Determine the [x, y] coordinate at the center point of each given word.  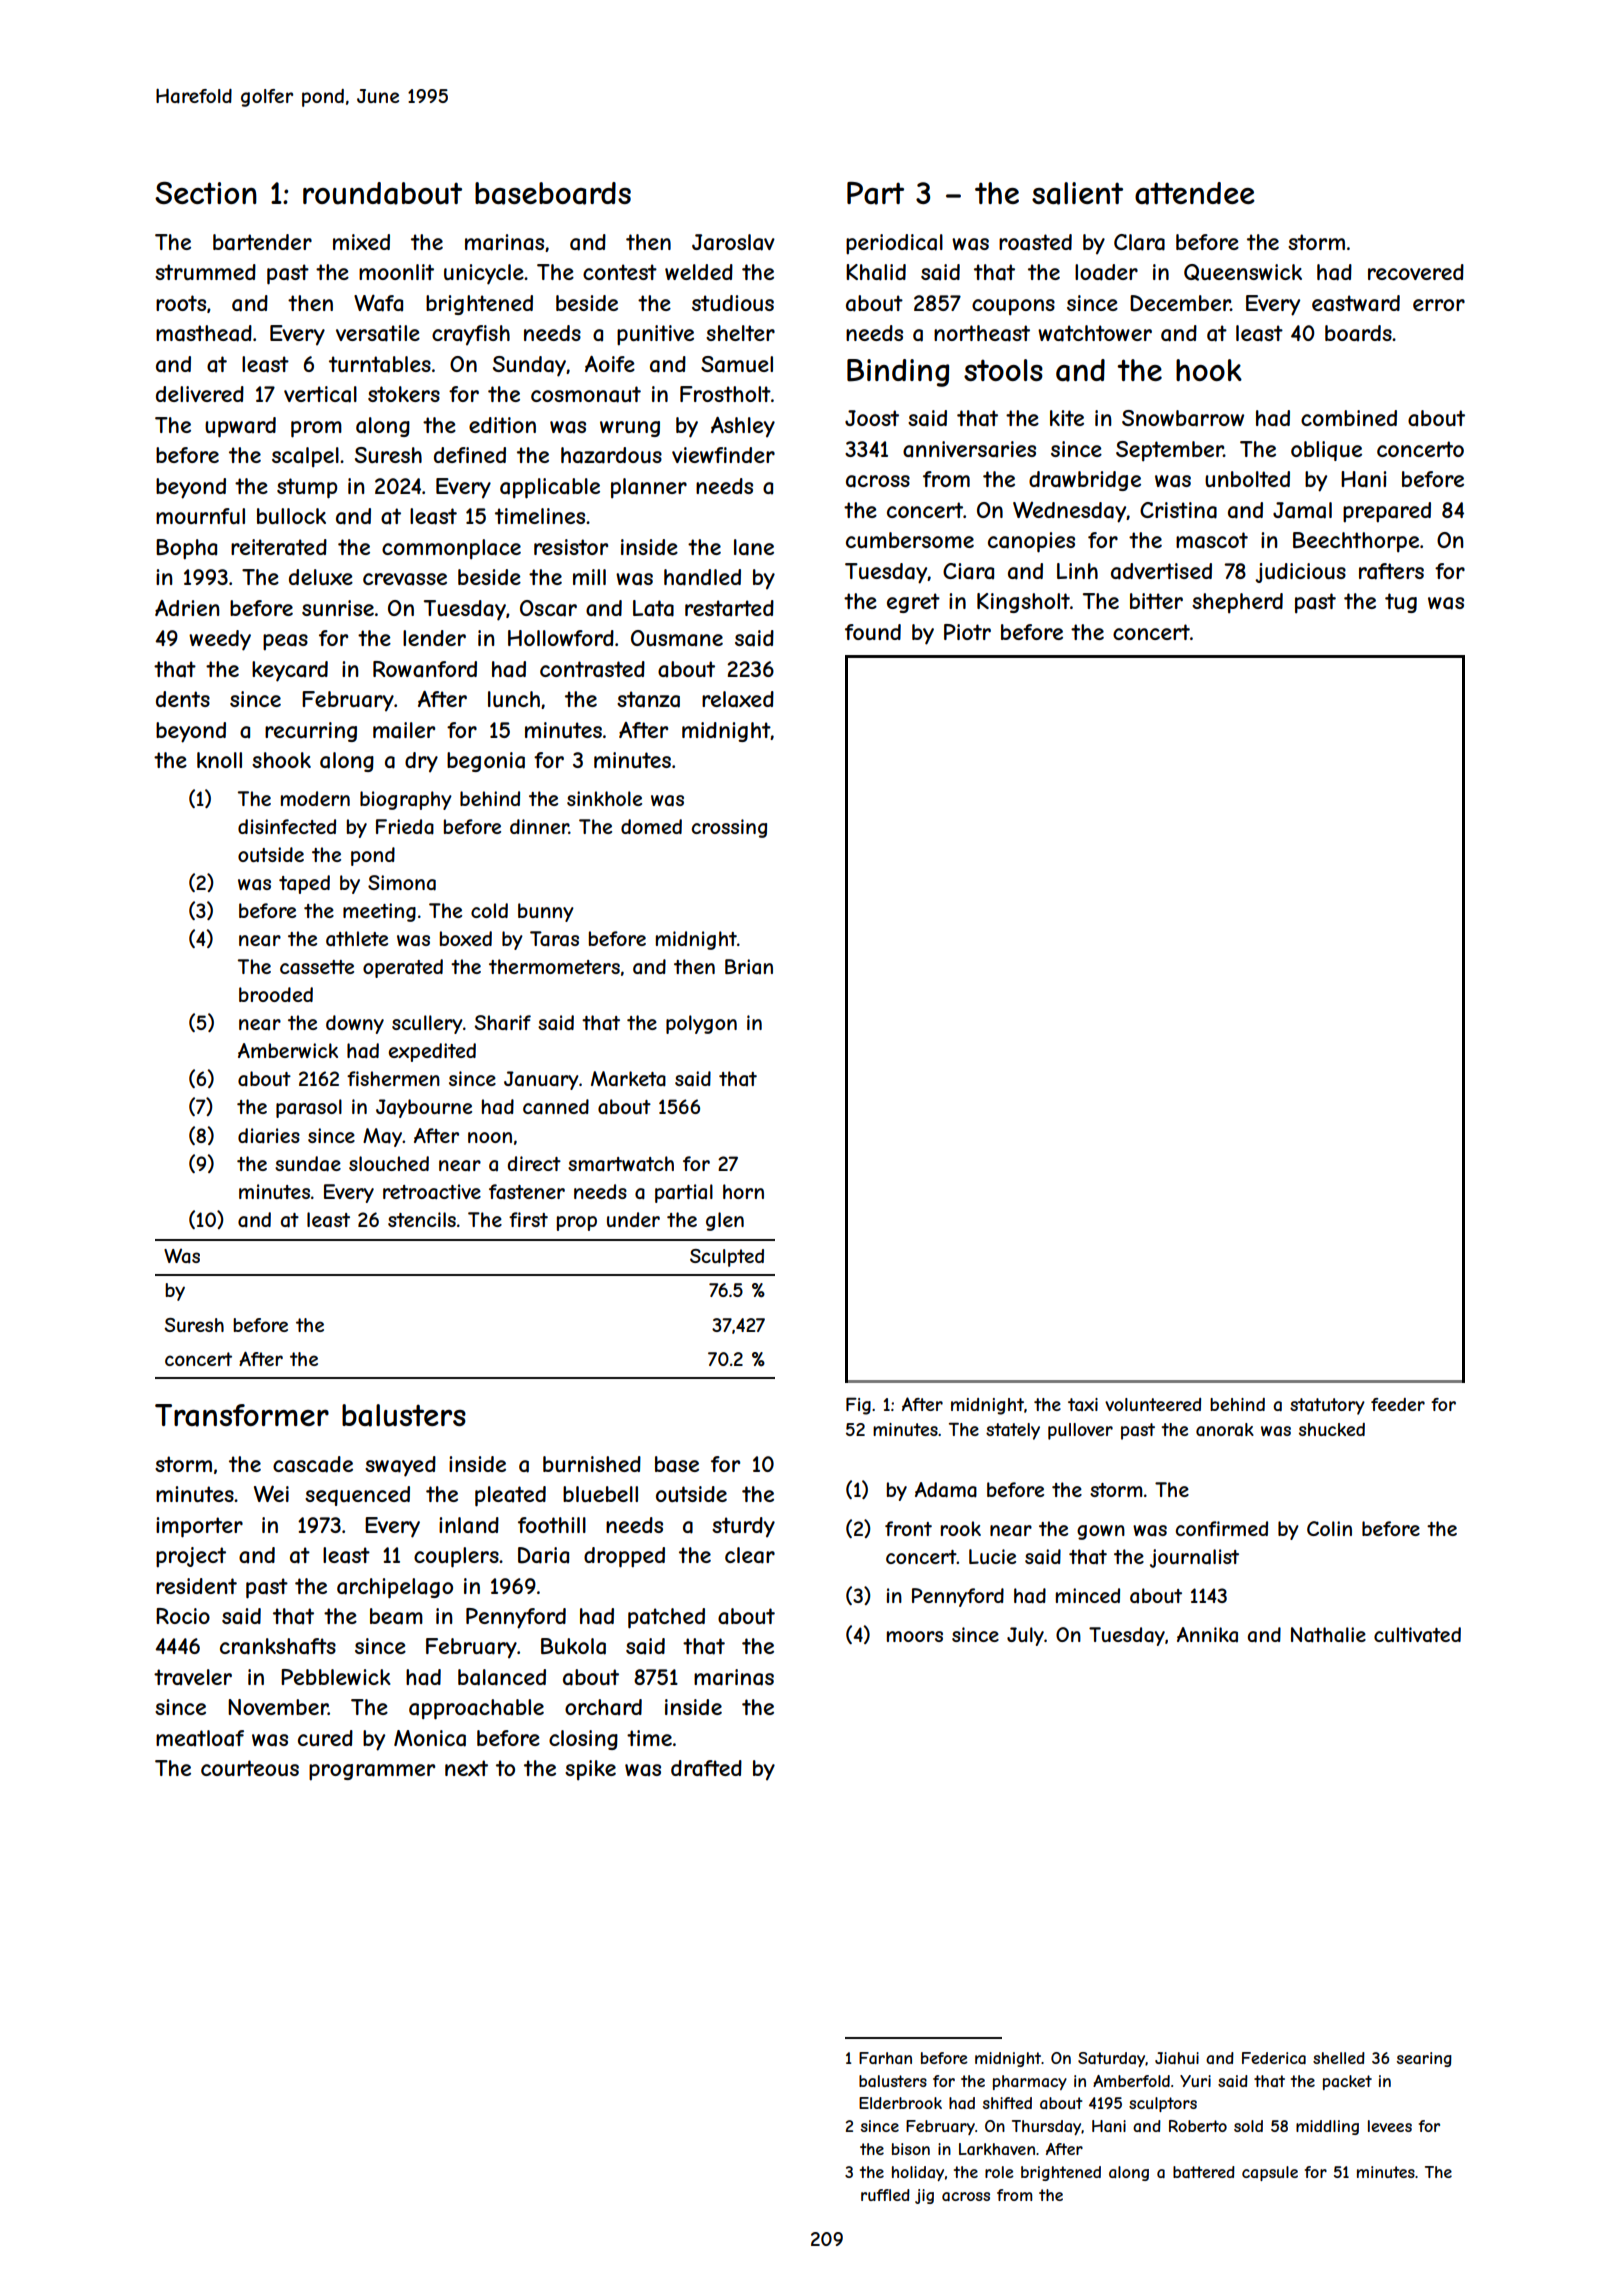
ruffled [885, 2195]
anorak [1225, 1429]
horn [743, 1191]
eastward [1356, 303]
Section [206, 193]
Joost [872, 418]
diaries [269, 1136]
